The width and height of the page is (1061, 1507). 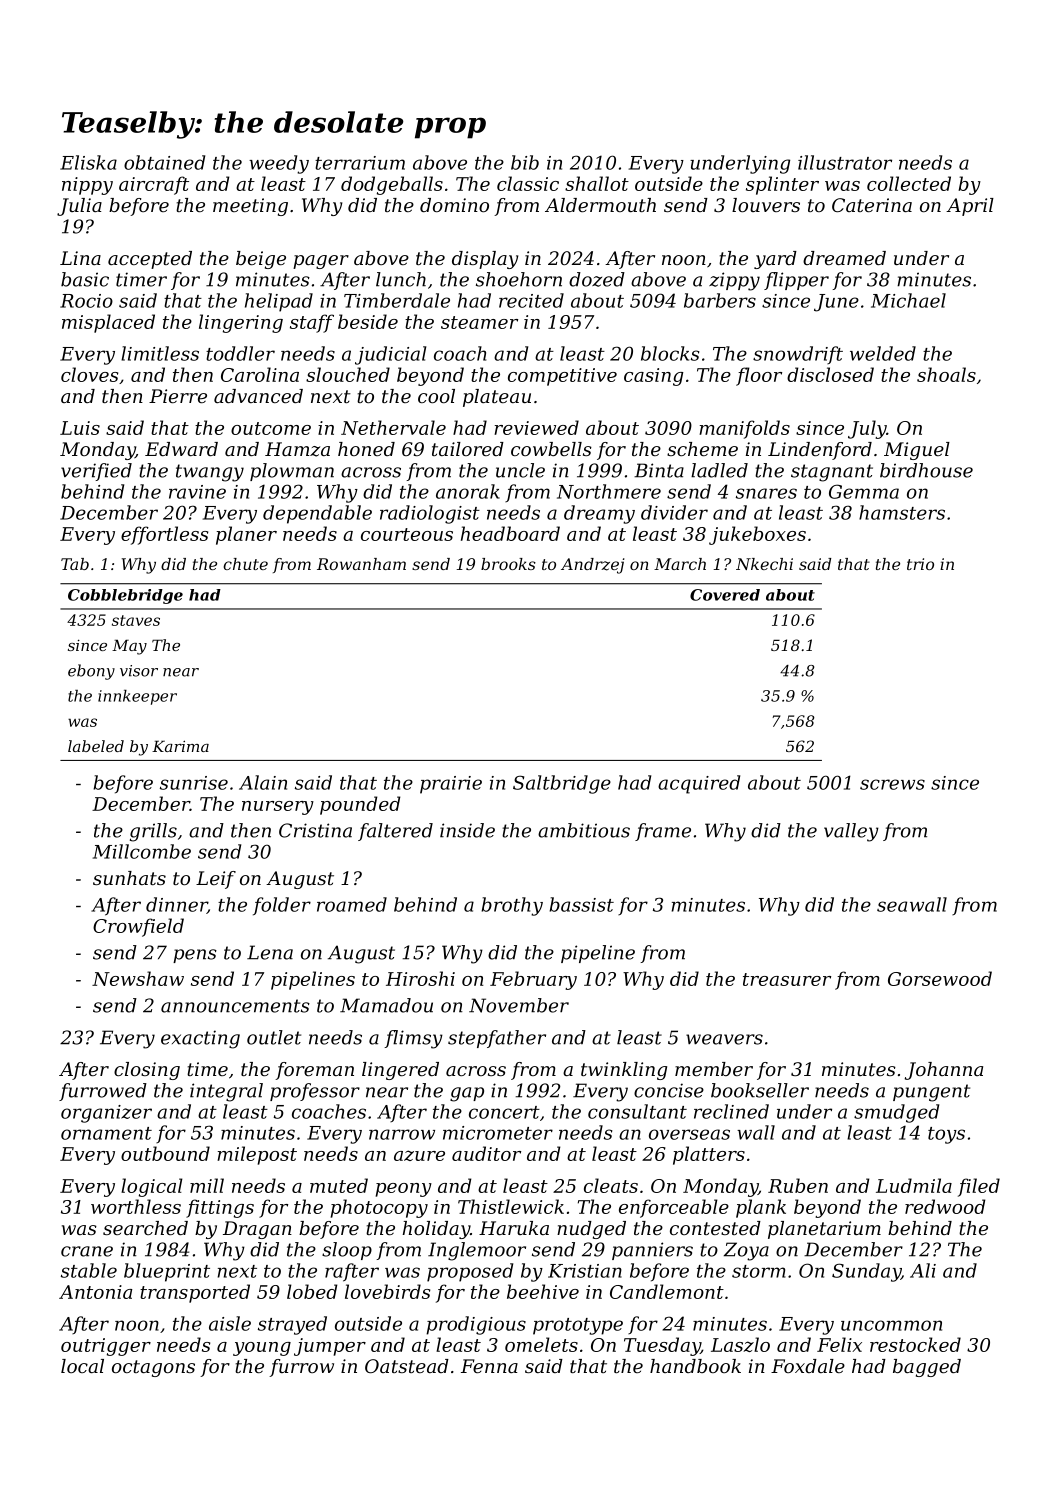 What do you see at coordinates (360, 805) in the page?
I see `pounded` at bounding box center [360, 805].
